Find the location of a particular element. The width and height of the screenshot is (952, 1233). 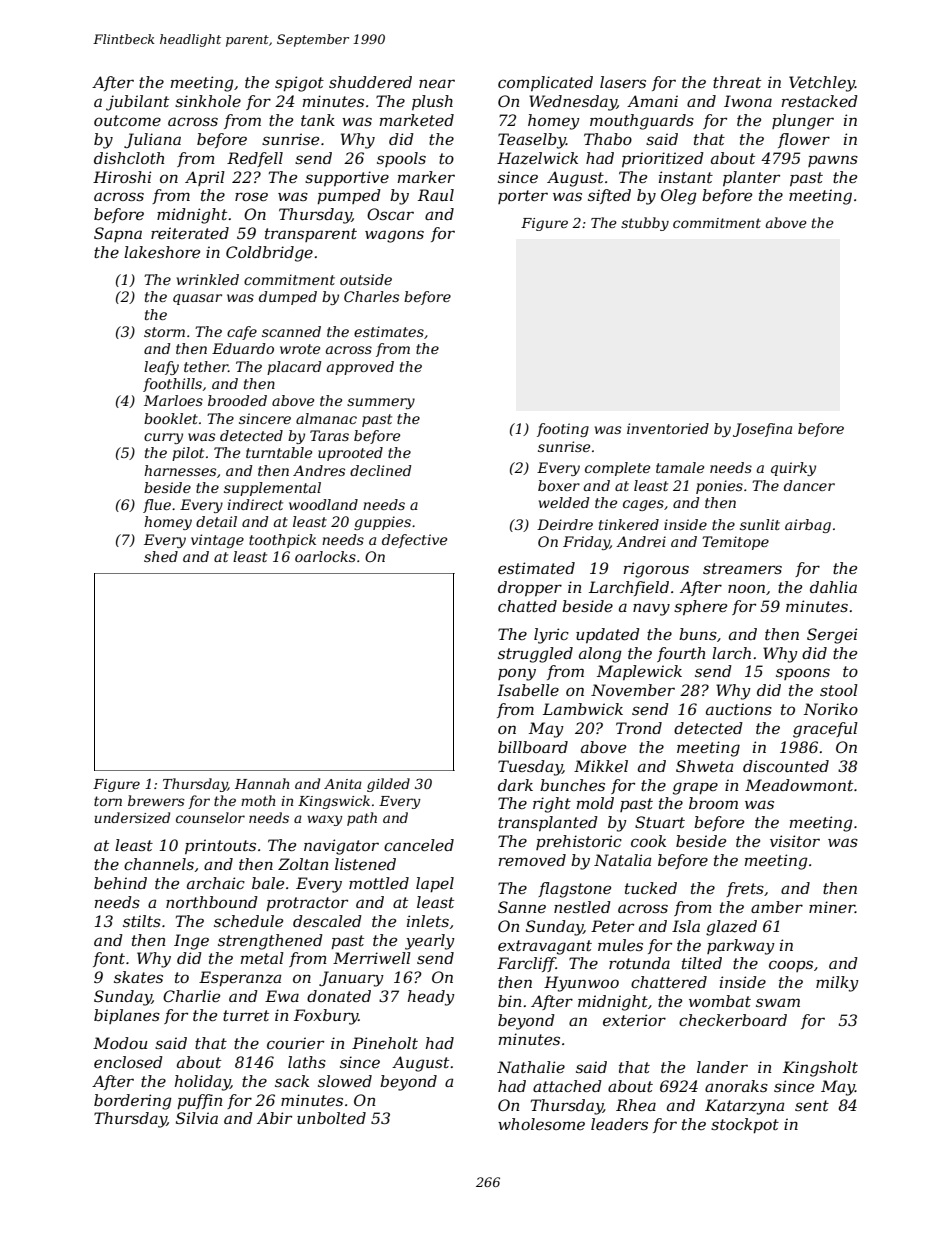

spigot is located at coordinates (299, 84).
